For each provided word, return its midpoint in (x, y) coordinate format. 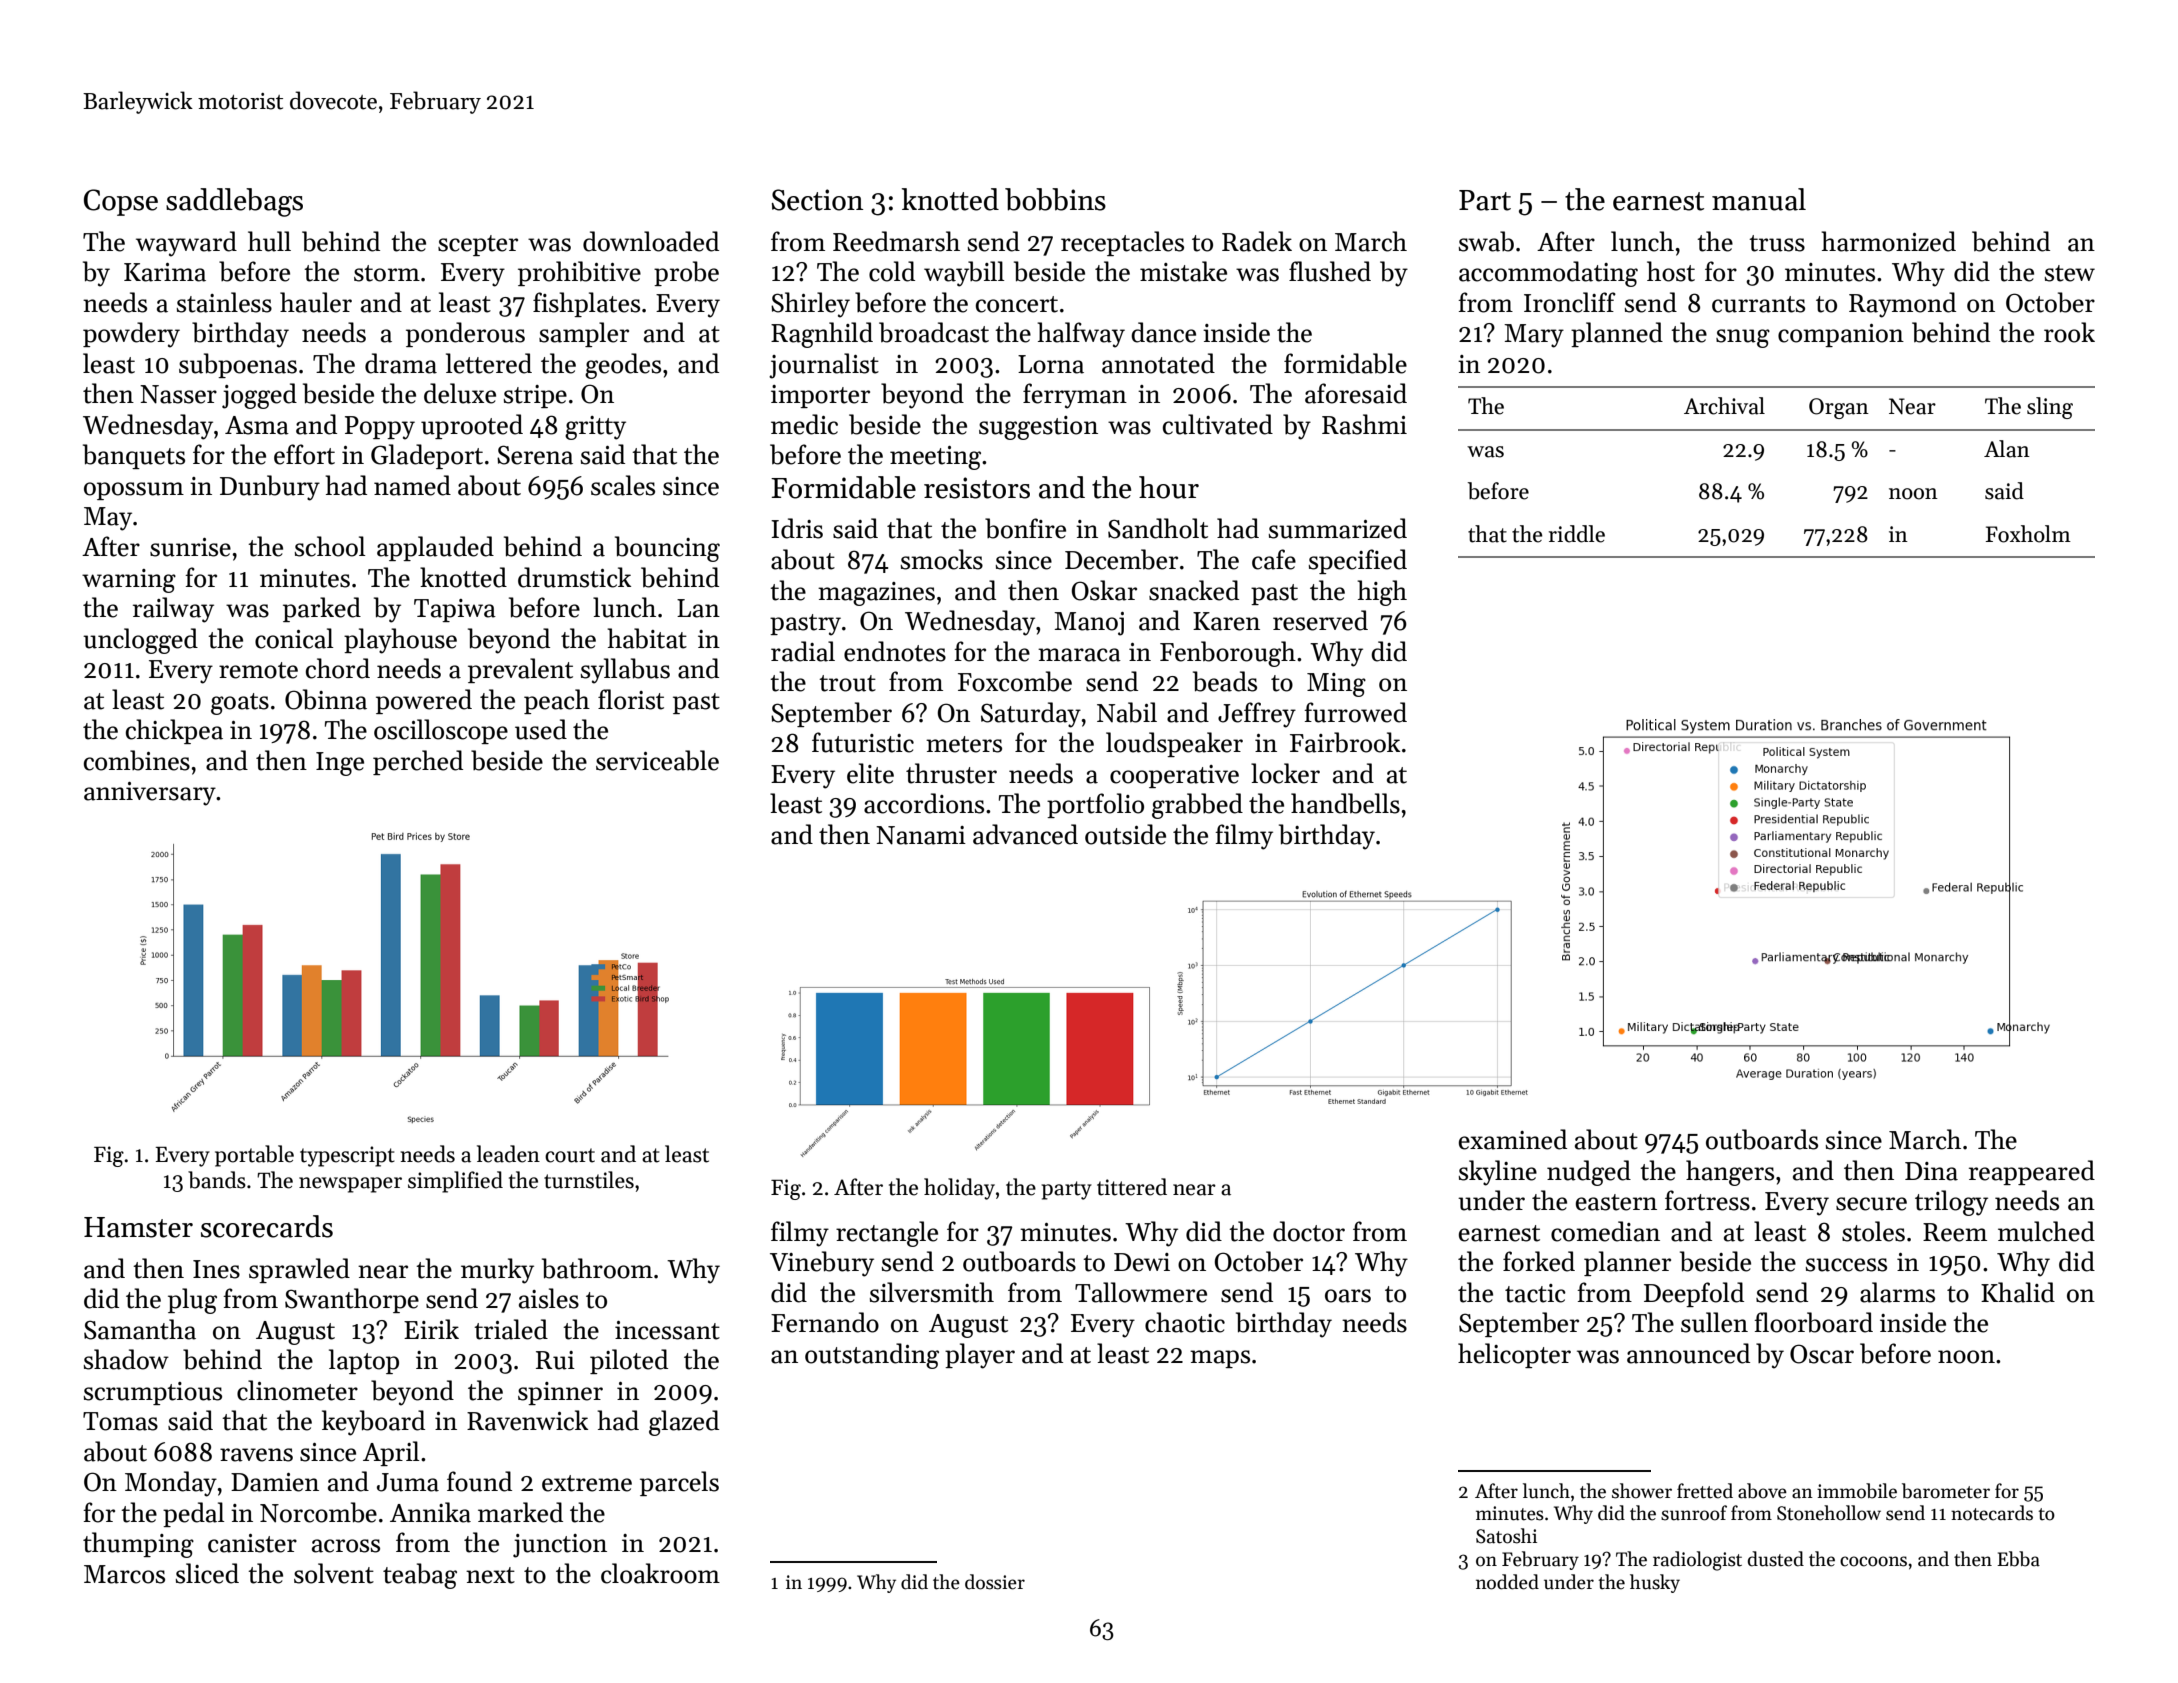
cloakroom (660, 1573)
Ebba (2018, 1559)
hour (1169, 487)
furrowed (1355, 712)
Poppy (380, 428)
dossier (995, 1582)
